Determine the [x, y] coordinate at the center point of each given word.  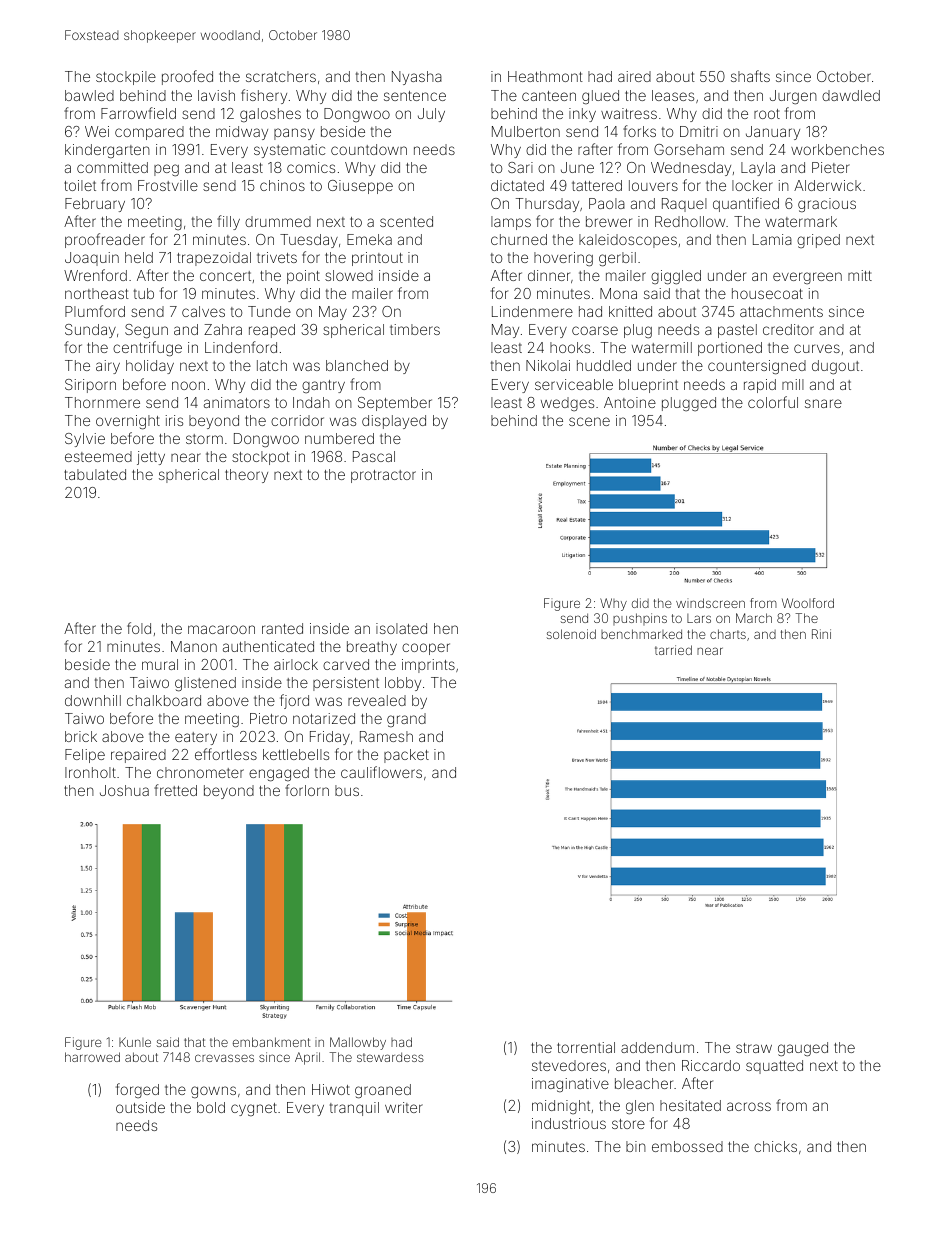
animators [237, 402]
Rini [821, 634]
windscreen [710, 603]
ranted [282, 628]
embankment [271, 1042]
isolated [401, 628]
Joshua [124, 790]
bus [347, 790]
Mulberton [526, 131]
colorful [773, 402]
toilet [80, 185]
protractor [383, 476]
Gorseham [689, 149]
